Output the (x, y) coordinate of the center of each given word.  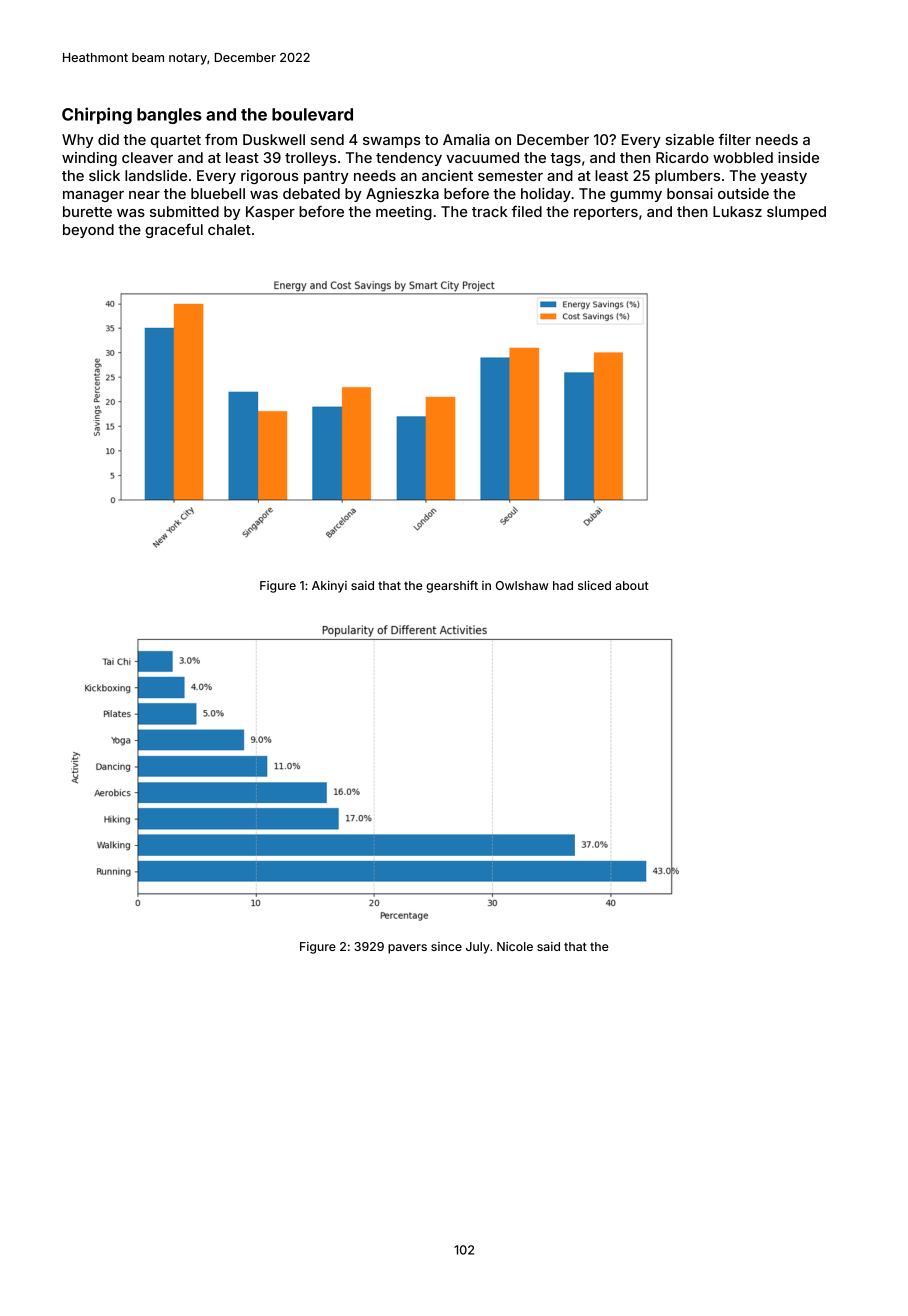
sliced (594, 585)
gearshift (452, 586)
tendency (409, 159)
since (446, 946)
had (563, 585)
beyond (88, 231)
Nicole (515, 946)
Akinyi (329, 587)
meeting (404, 213)
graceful (174, 230)
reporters (606, 213)
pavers (407, 949)
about (632, 585)
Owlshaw (522, 585)
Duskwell (274, 139)
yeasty (784, 177)
